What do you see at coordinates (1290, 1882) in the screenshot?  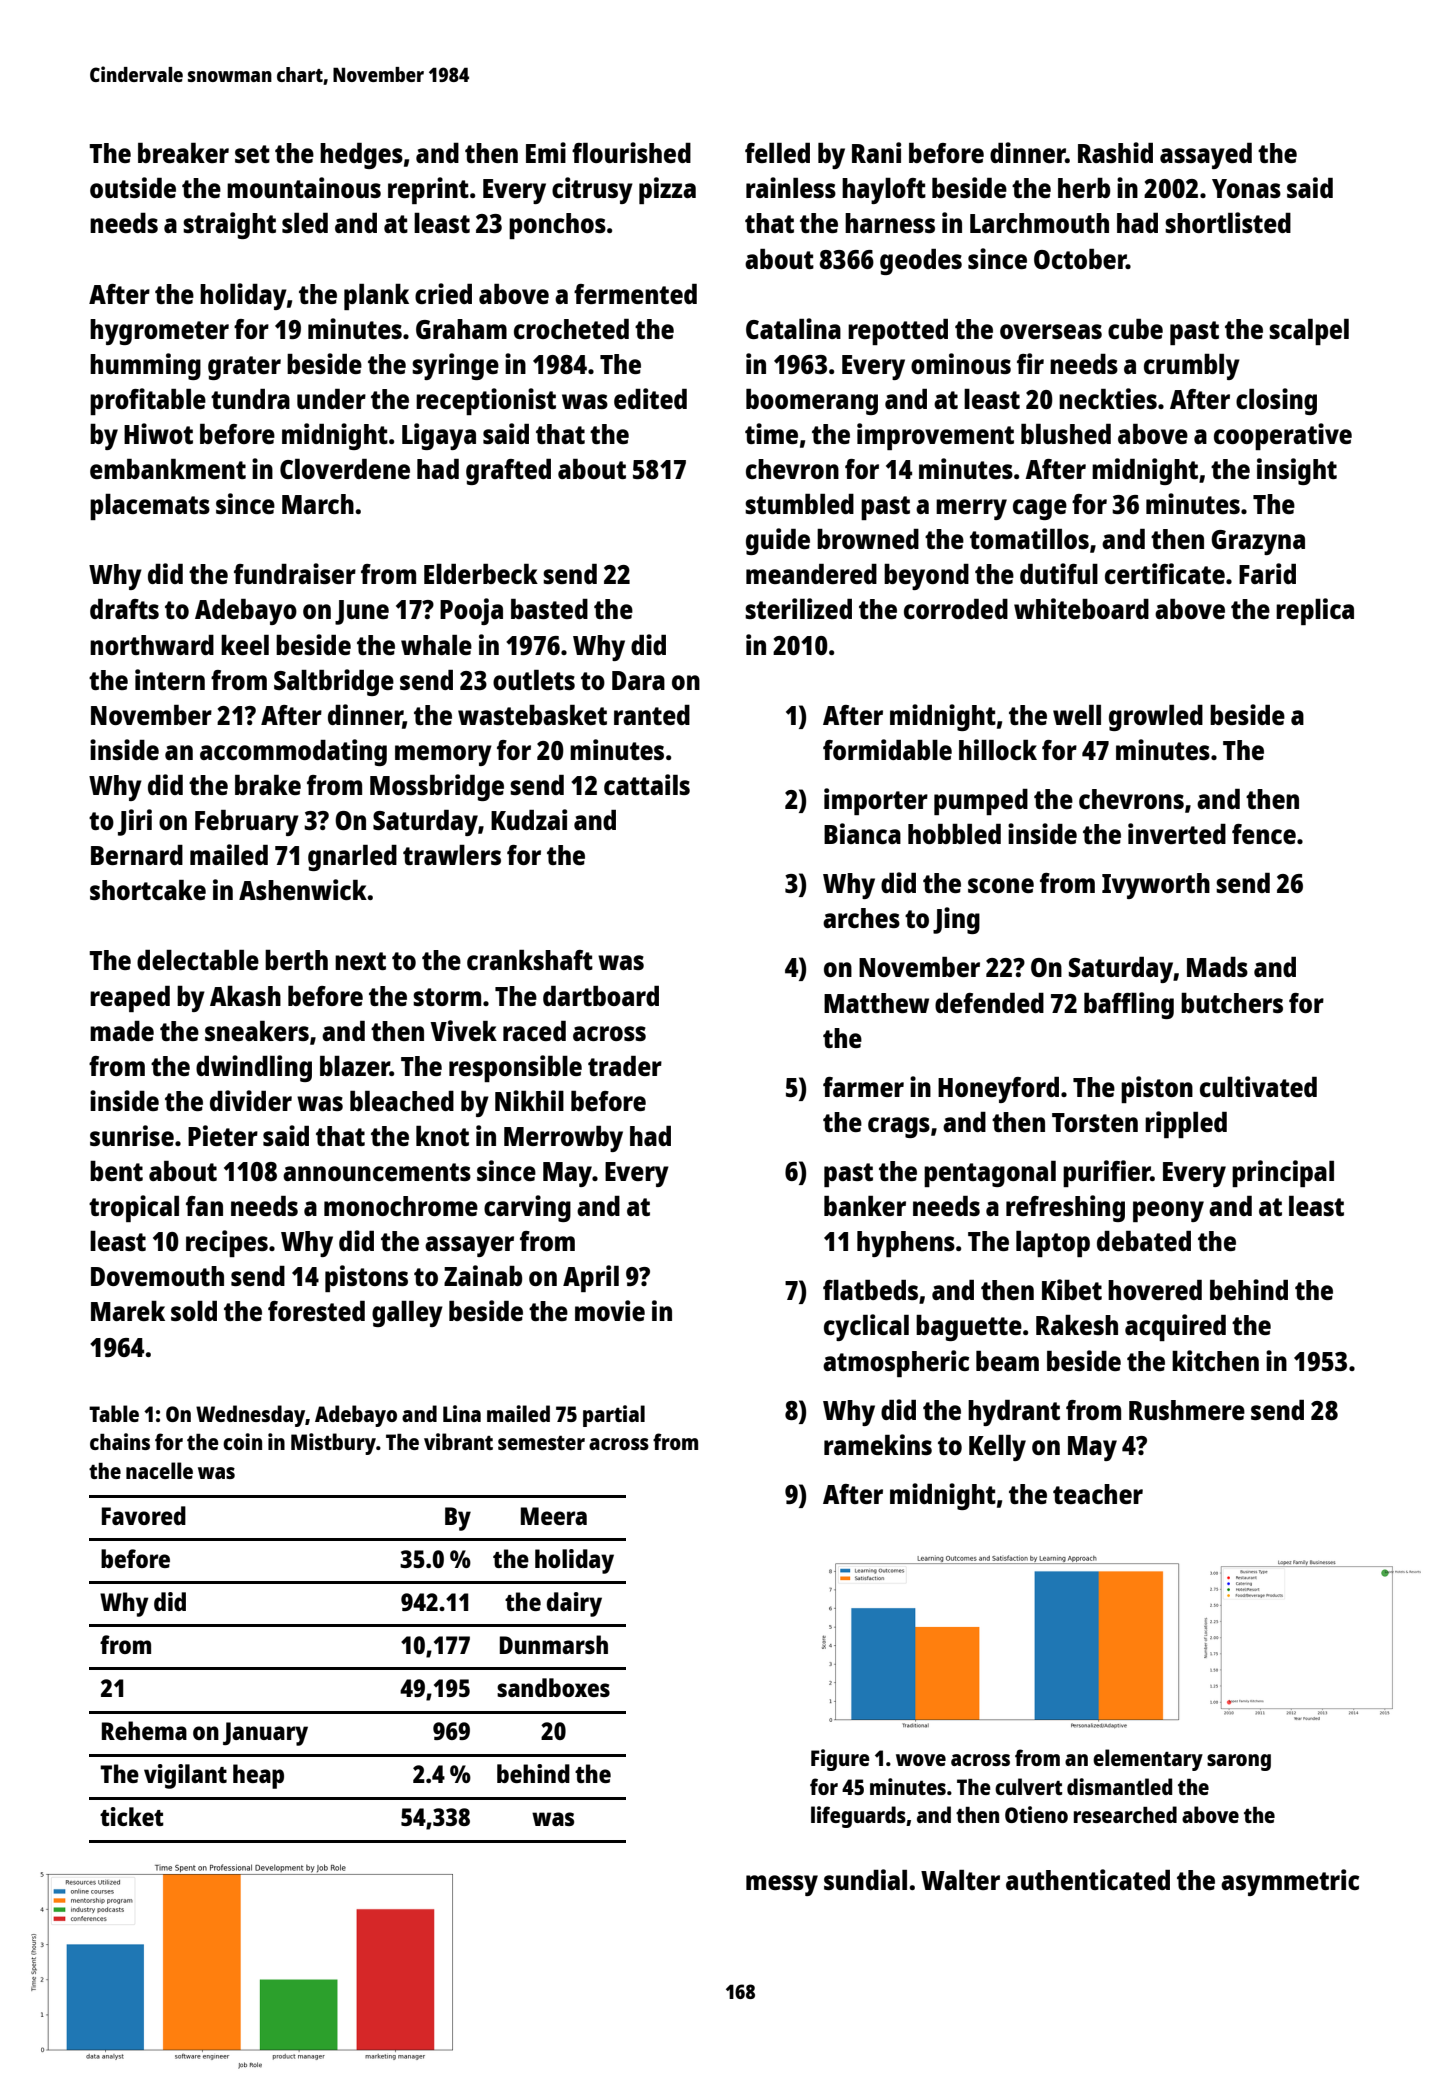 I see `asymmetric` at bounding box center [1290, 1882].
